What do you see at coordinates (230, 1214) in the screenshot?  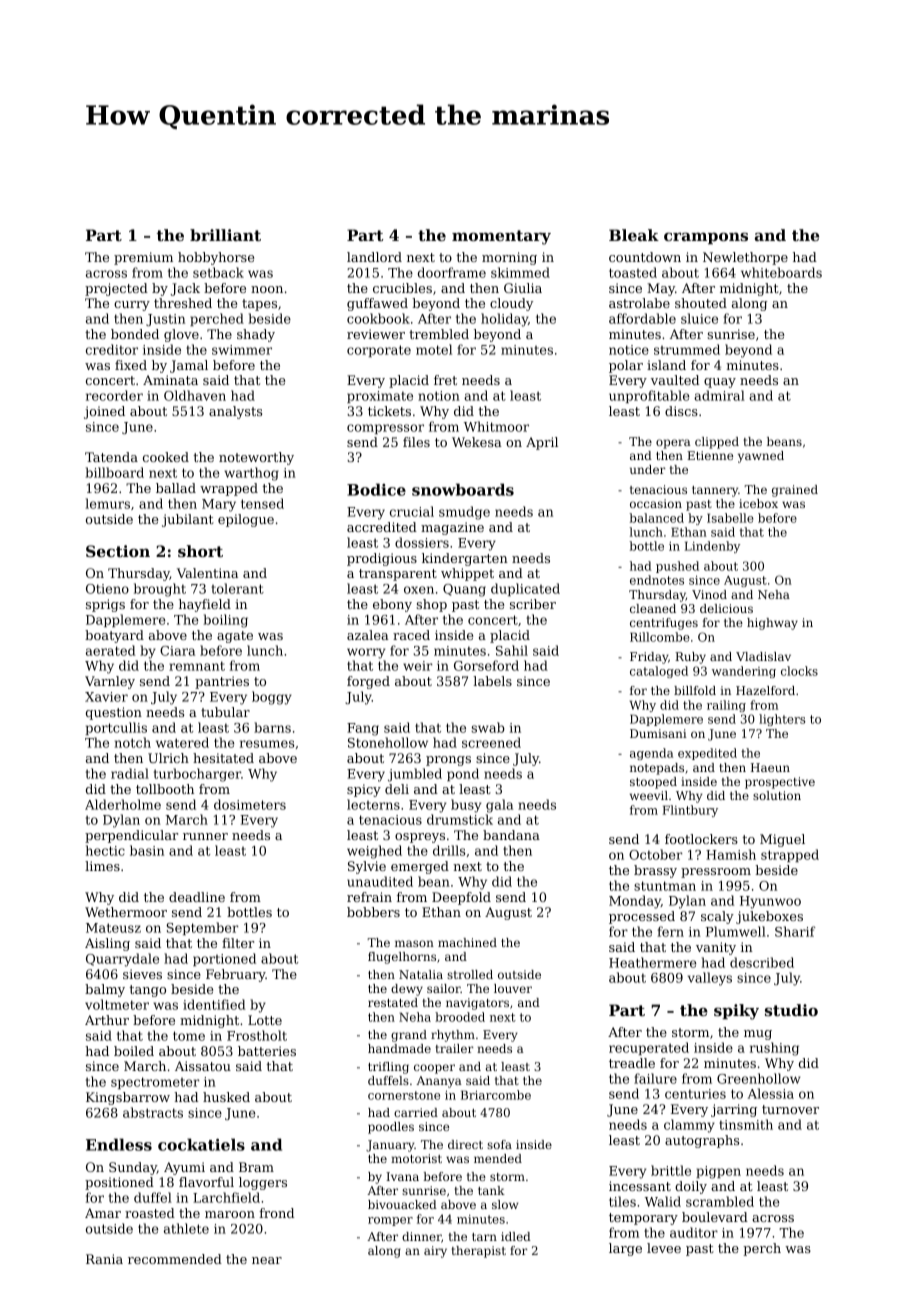 I see `maroon` at bounding box center [230, 1214].
